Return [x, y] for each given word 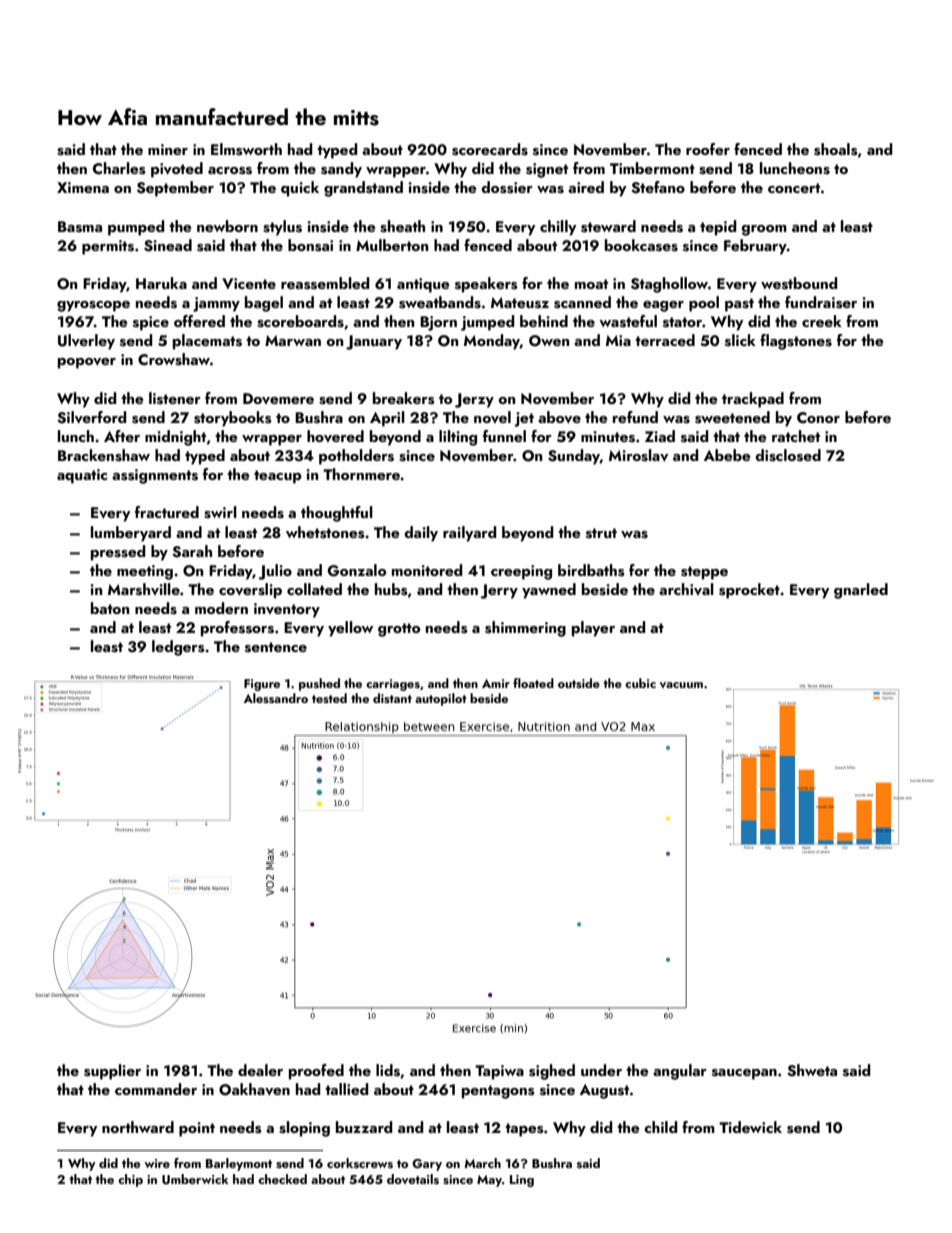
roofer [708, 149]
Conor [818, 418]
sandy [341, 170]
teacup [278, 477]
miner [168, 149]
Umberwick [195, 1179]
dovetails [413, 1179]
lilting [458, 438]
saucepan [744, 1074]
